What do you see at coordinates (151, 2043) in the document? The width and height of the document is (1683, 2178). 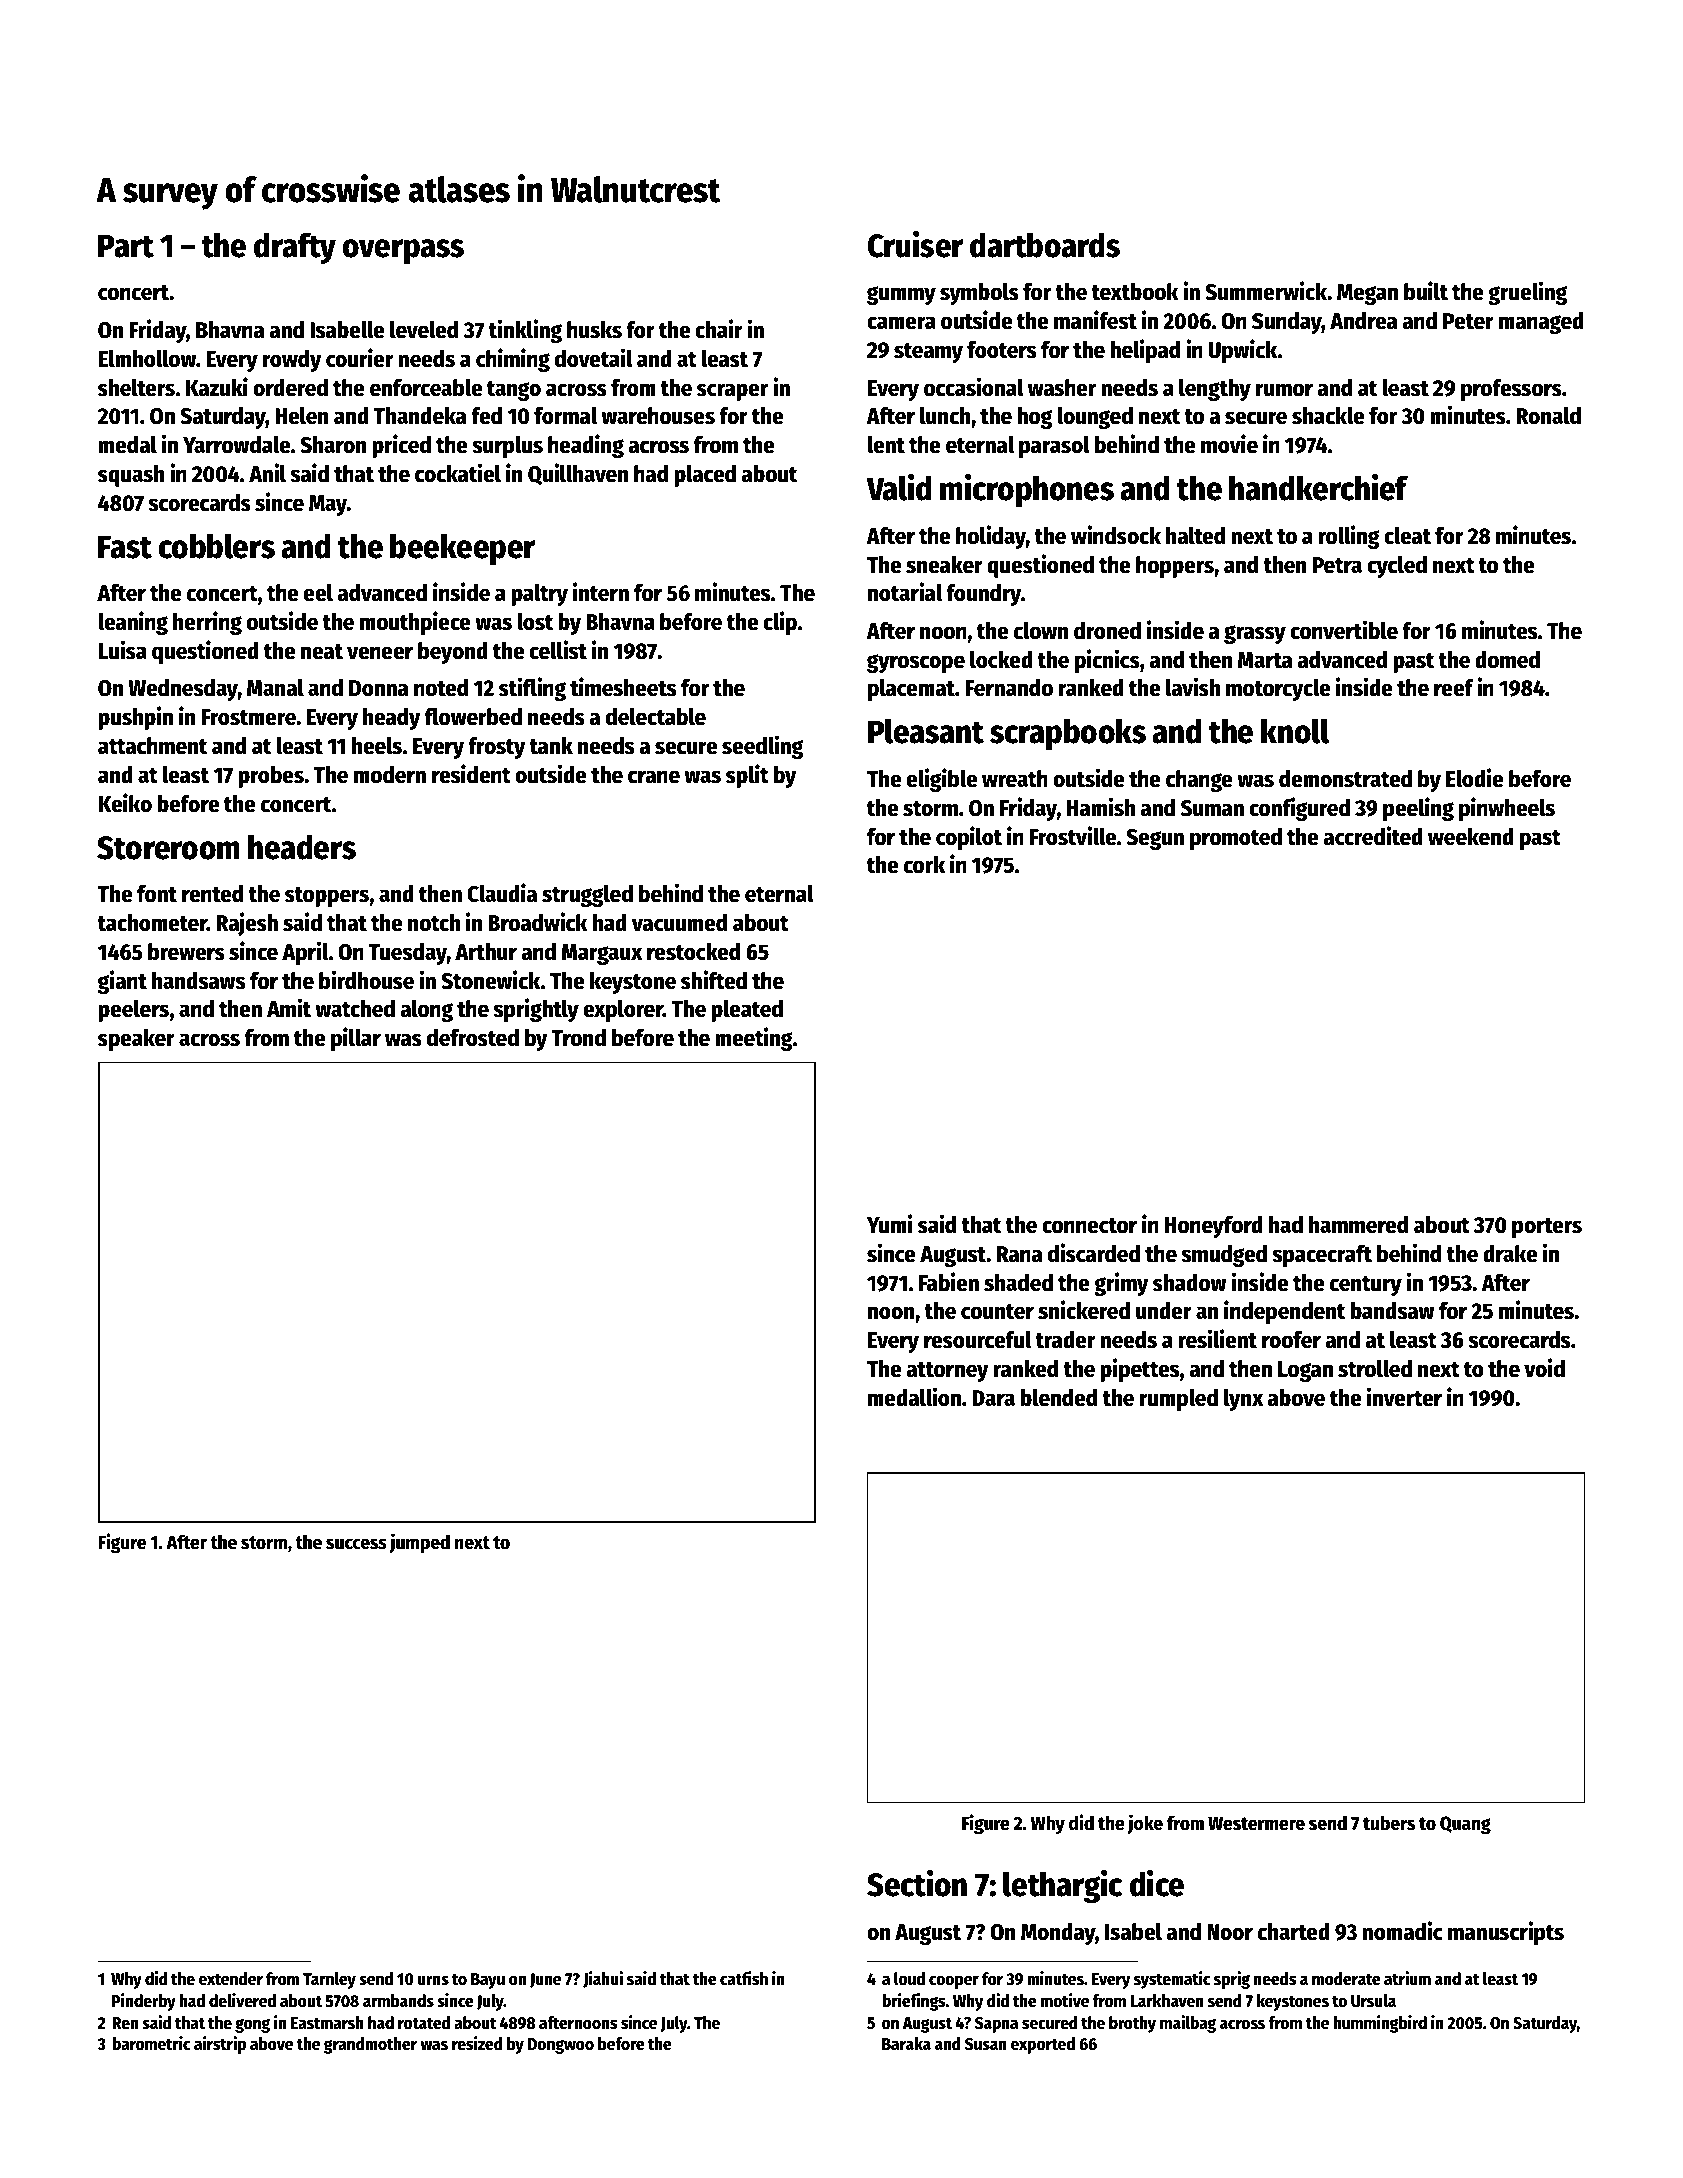 I see `barometric` at bounding box center [151, 2043].
